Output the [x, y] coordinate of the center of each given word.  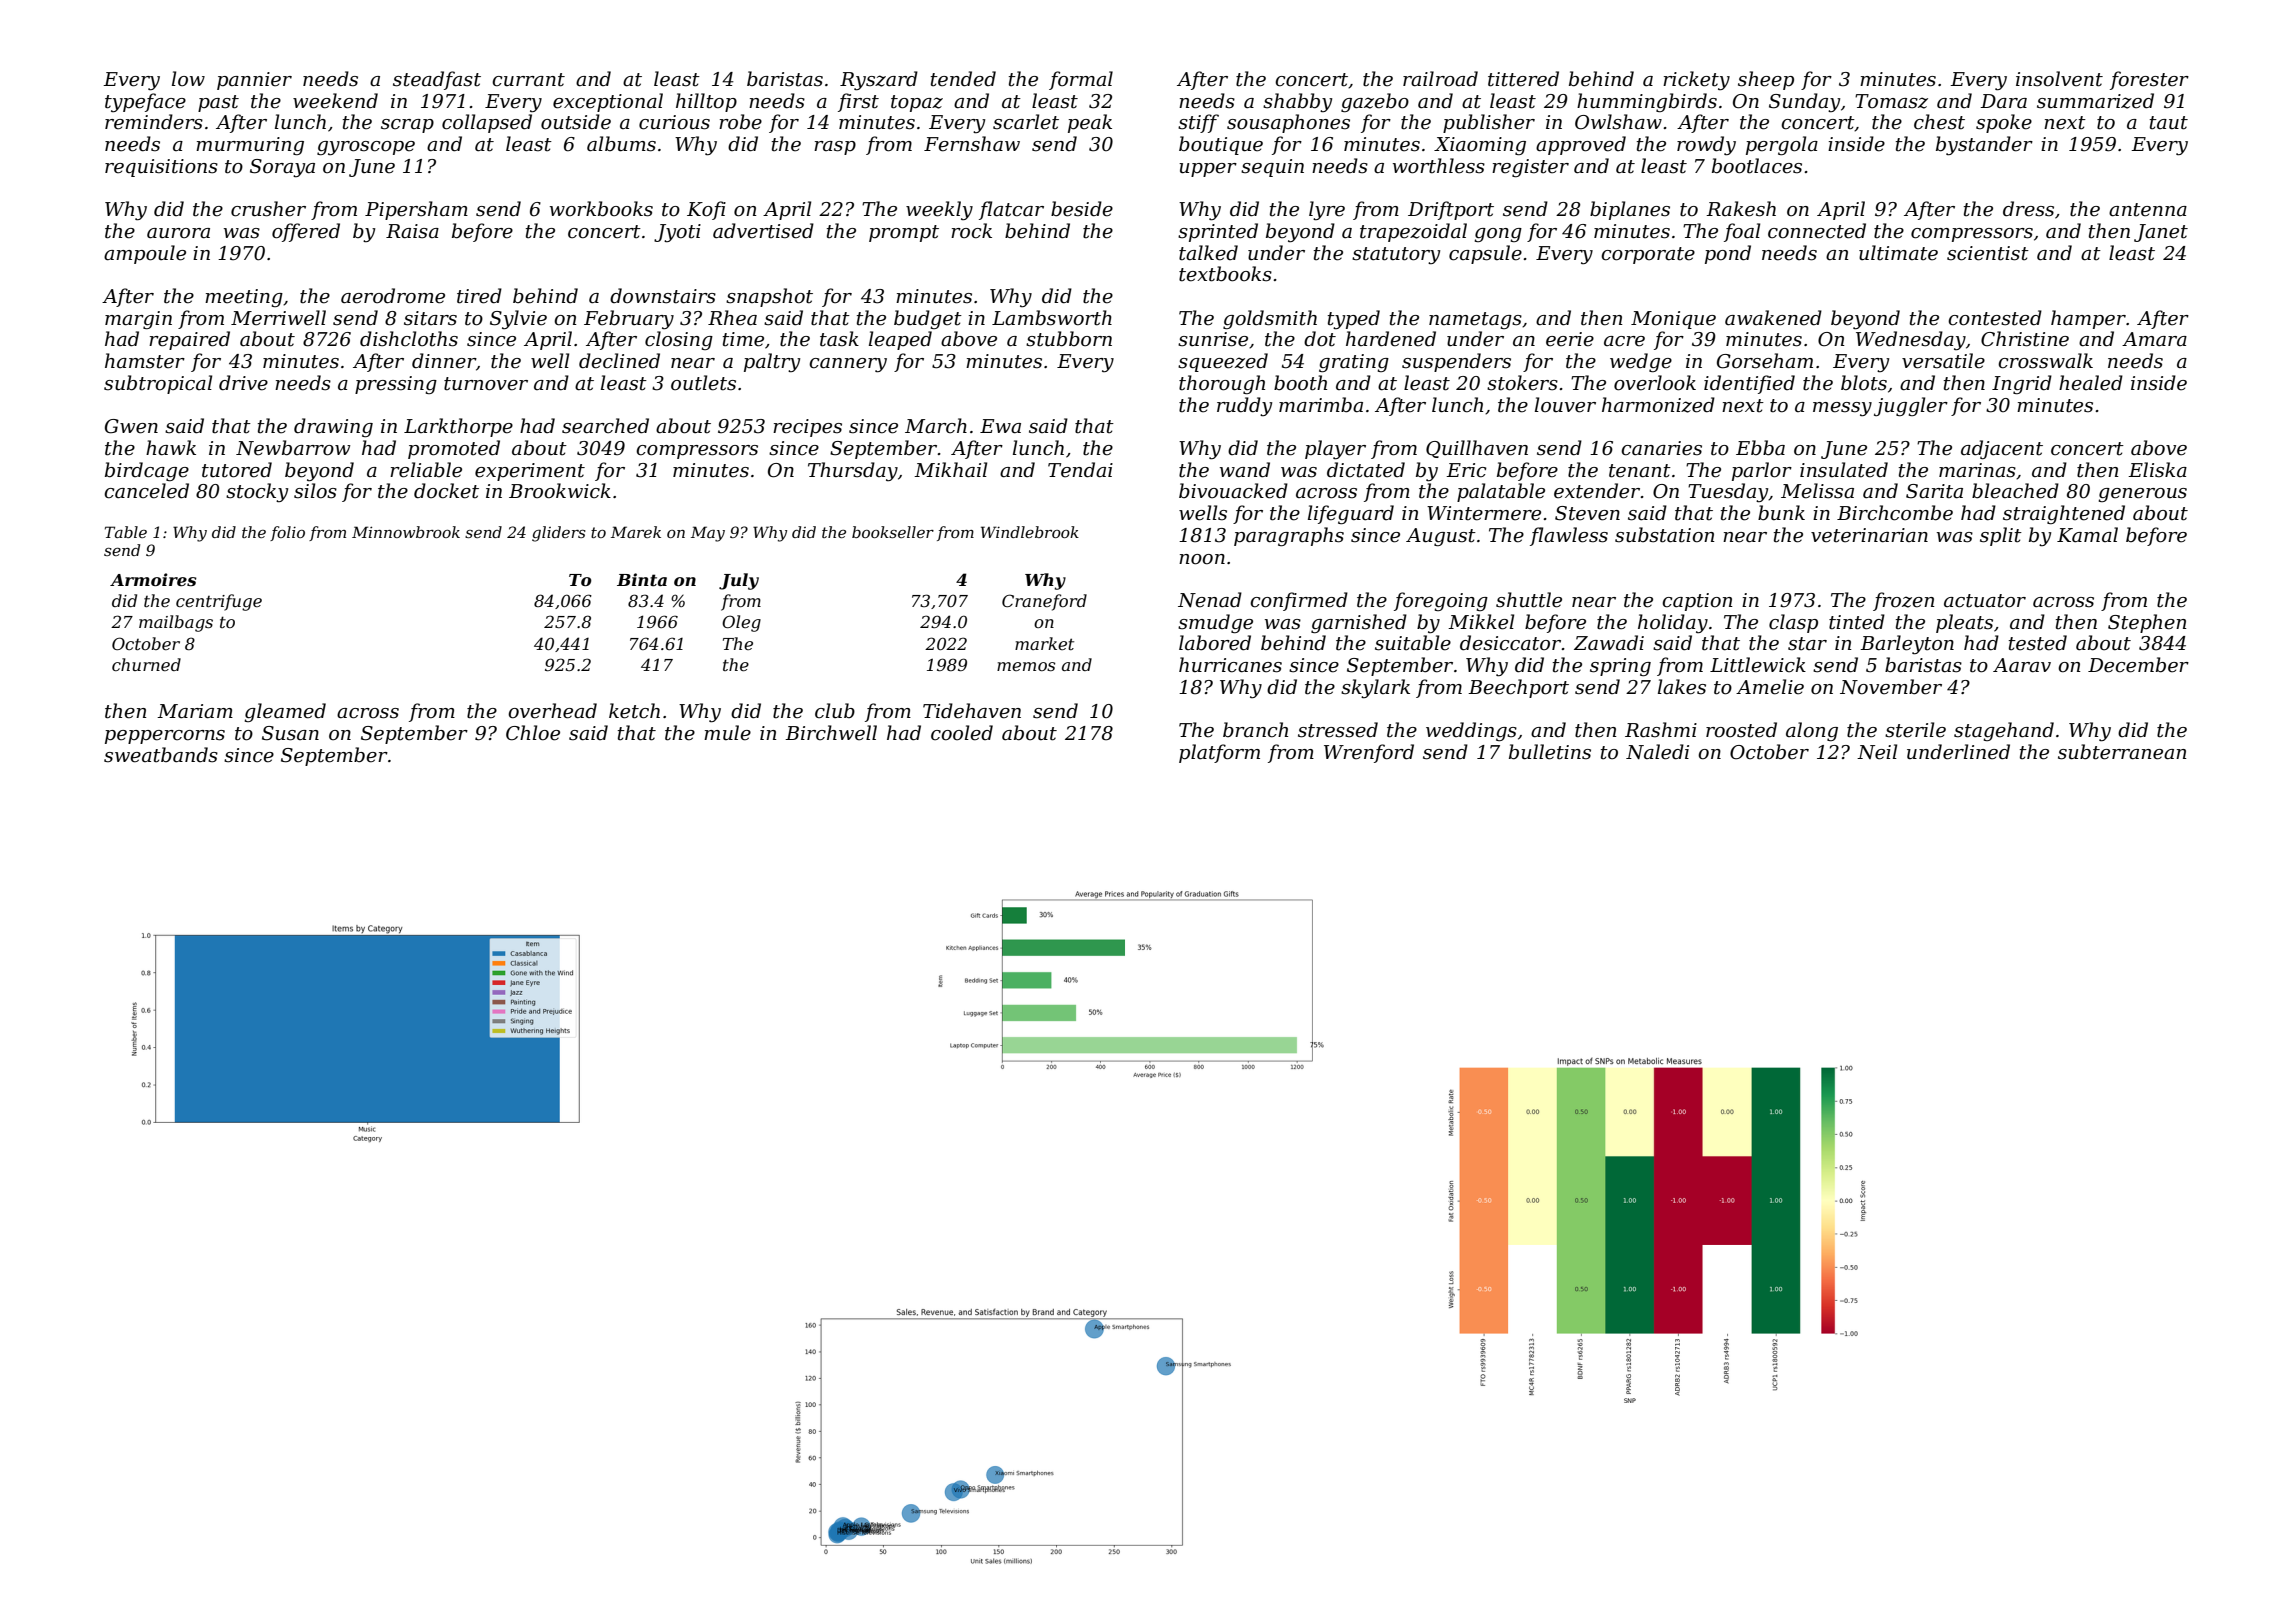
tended [963, 79]
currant [528, 80]
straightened [2064, 514]
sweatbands [161, 755]
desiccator [1510, 643]
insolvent [2059, 79]
